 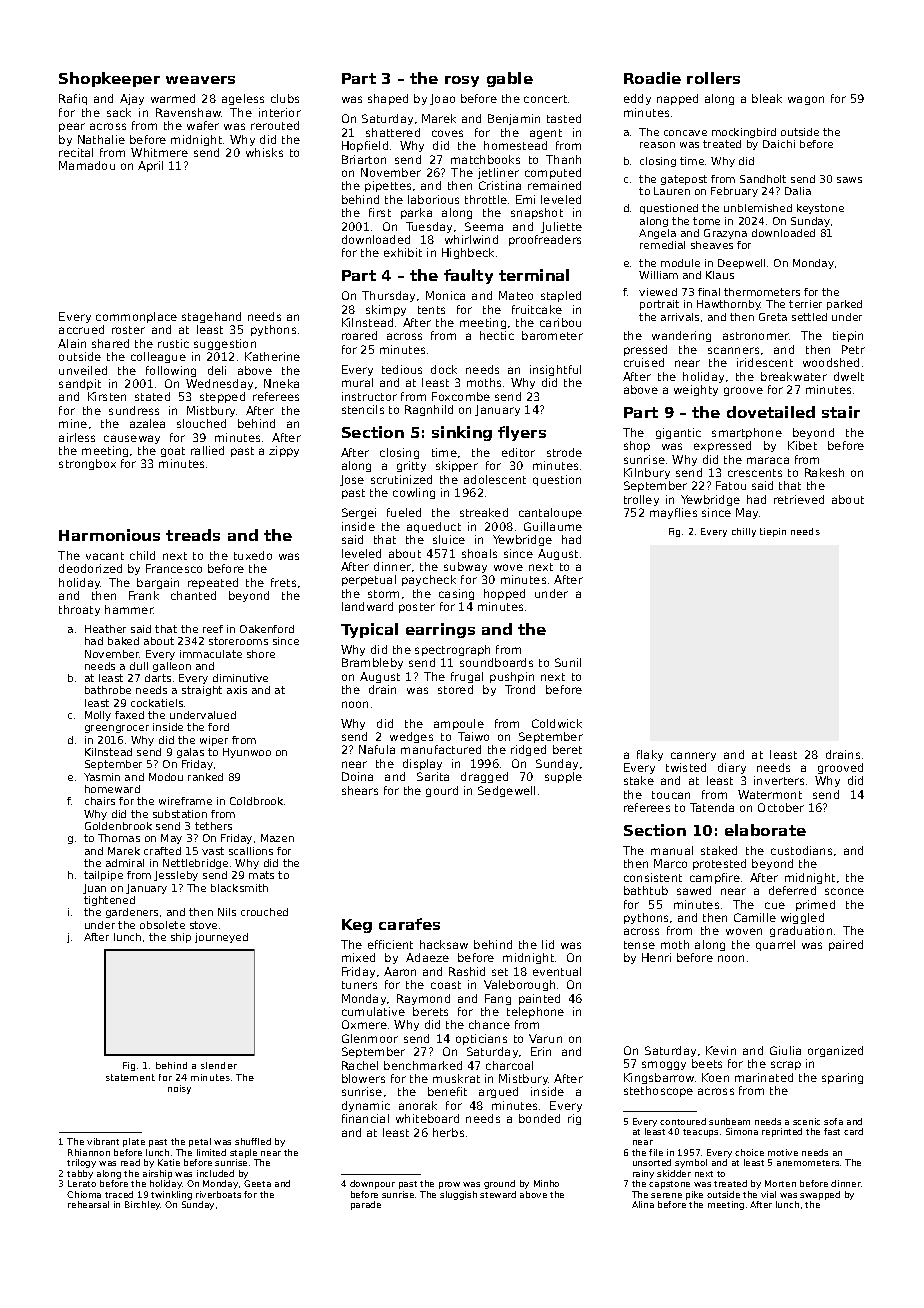 What do you see at coordinates (568, 662) in the image?
I see `Sunil` at bounding box center [568, 662].
